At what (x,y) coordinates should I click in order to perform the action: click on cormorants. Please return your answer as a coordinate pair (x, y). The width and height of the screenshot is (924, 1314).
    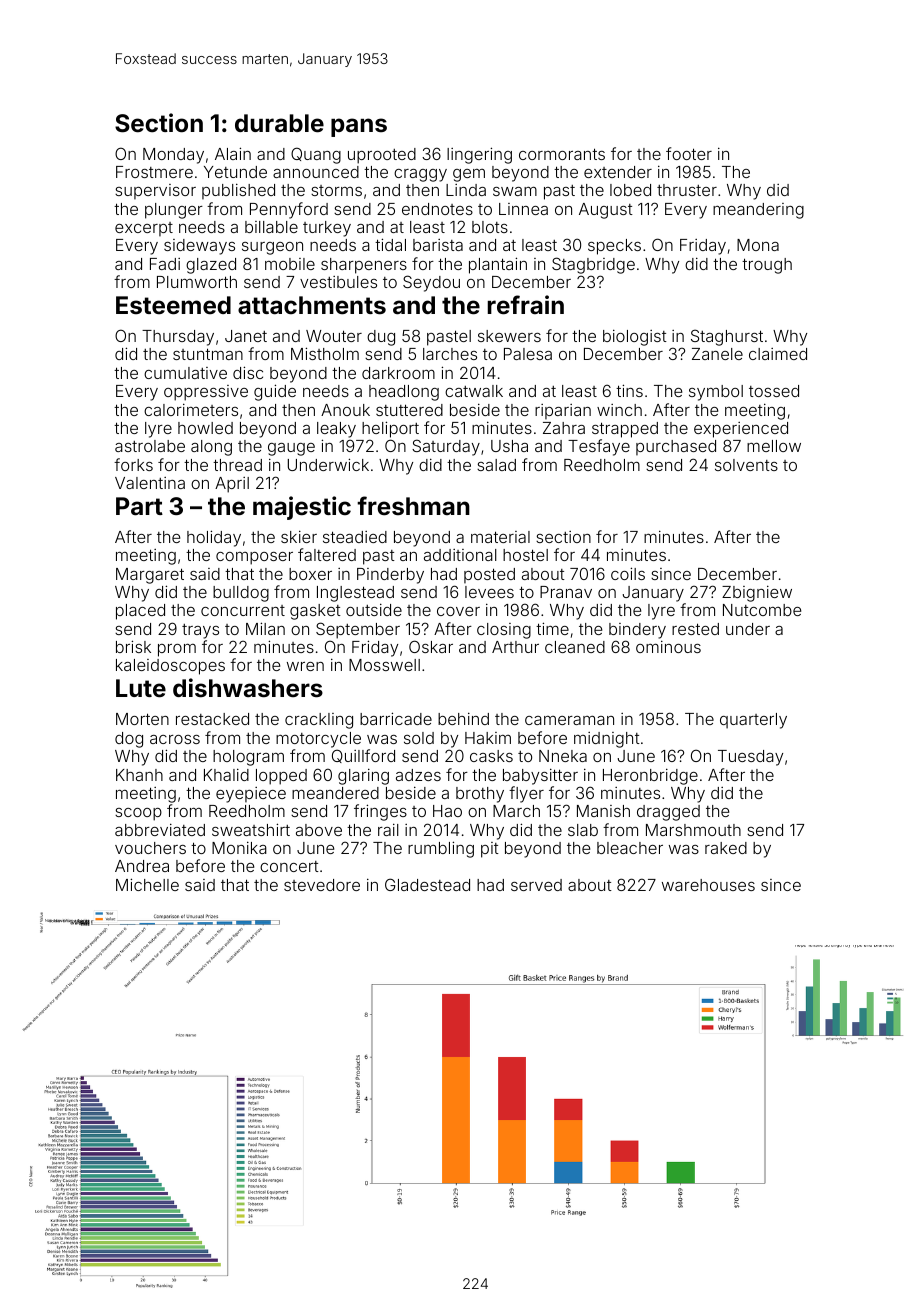
    Looking at the image, I should click on (562, 154).
